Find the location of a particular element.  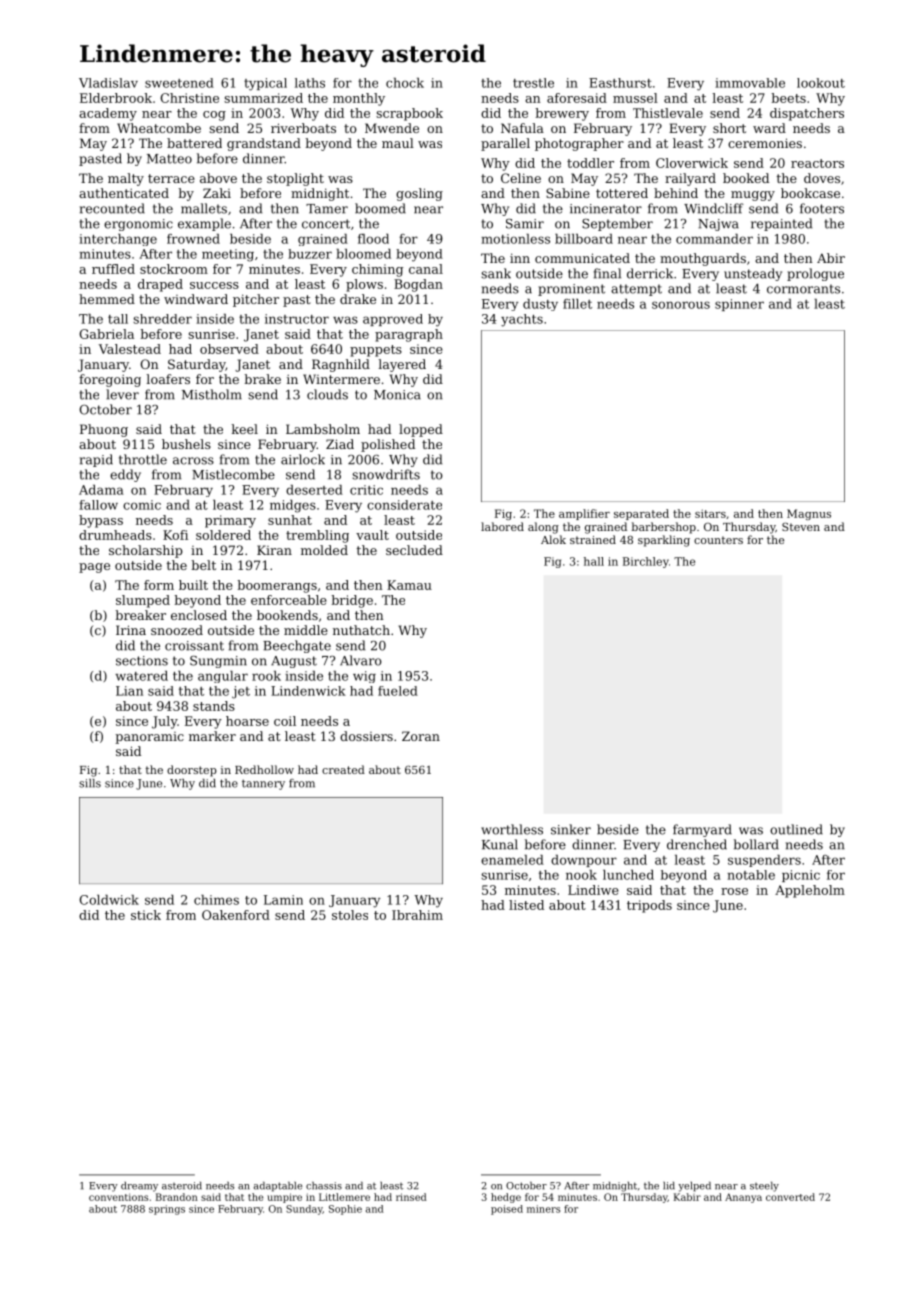

Vladislav is located at coordinates (108, 83).
